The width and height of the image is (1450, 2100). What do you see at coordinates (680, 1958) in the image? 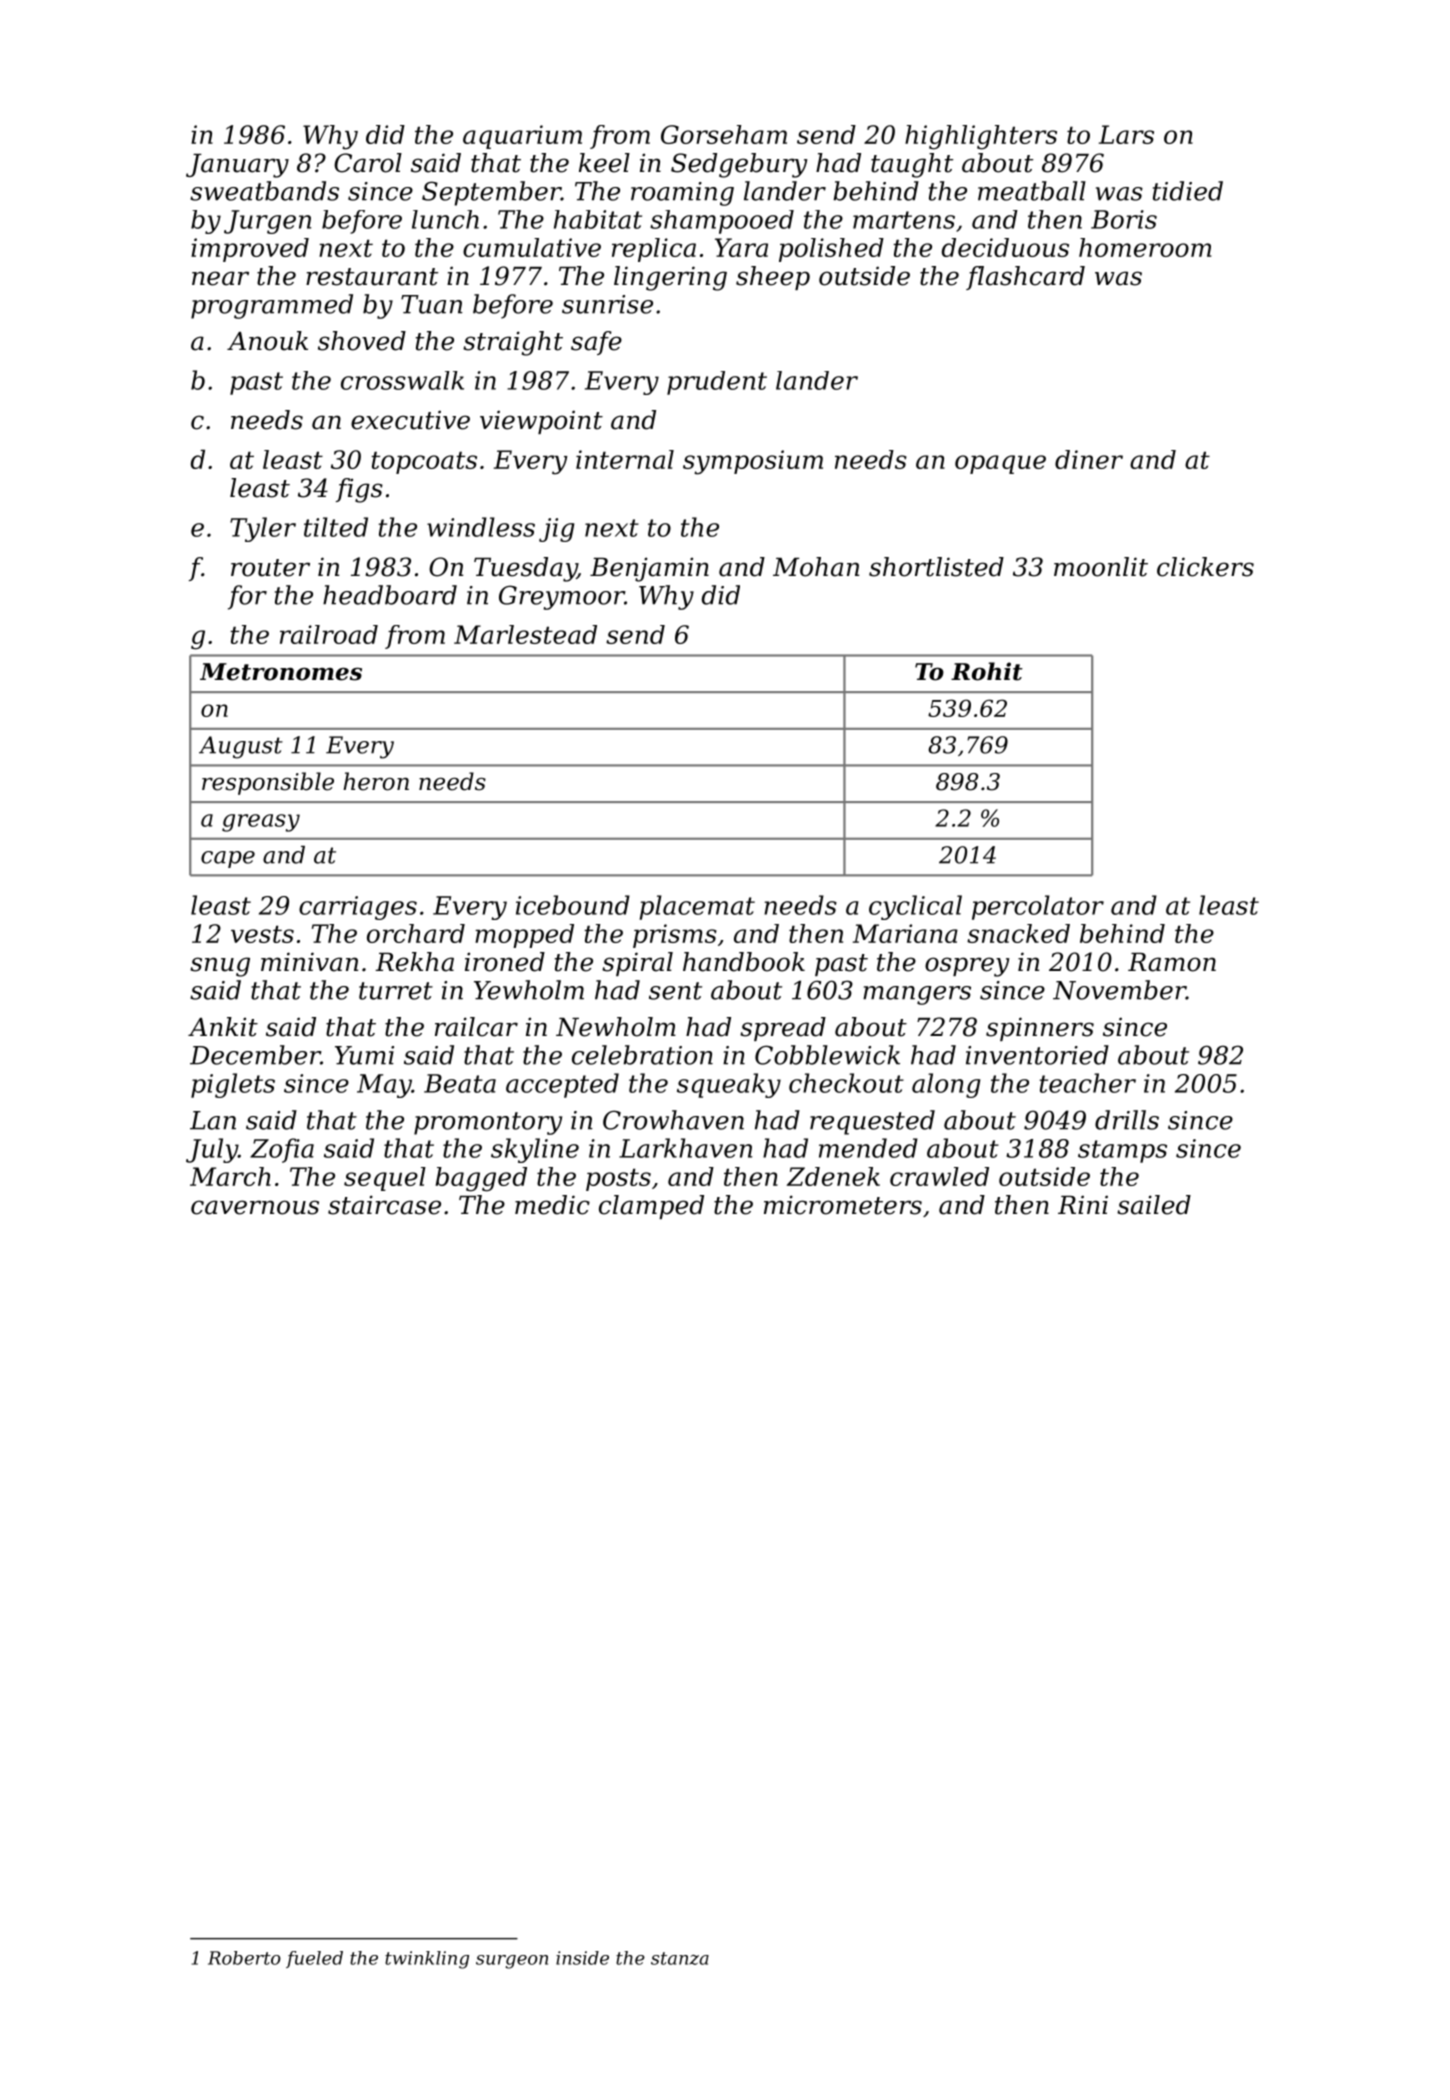
I see `stanza` at bounding box center [680, 1958].
